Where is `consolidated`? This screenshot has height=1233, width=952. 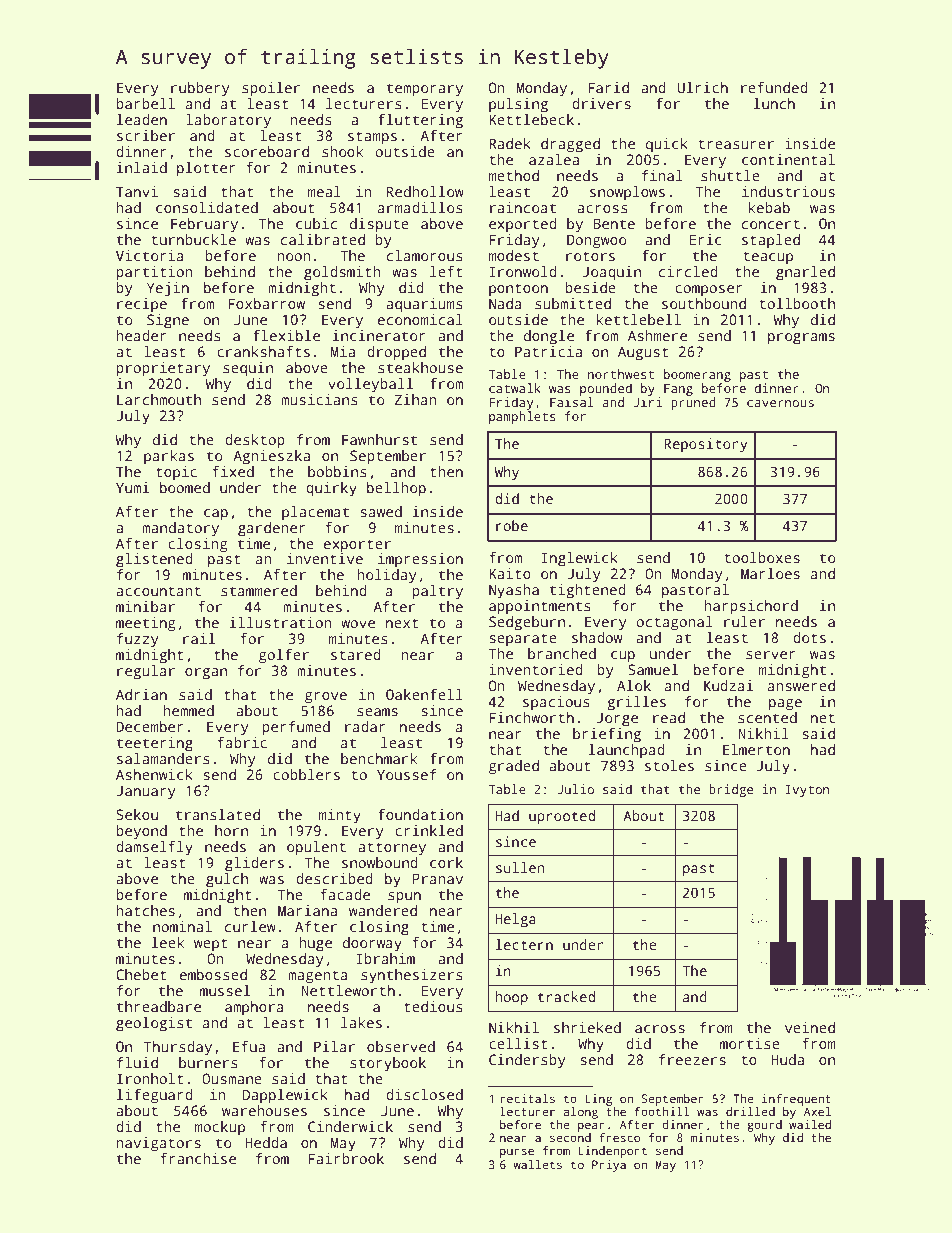
consolidated is located at coordinates (207, 207).
